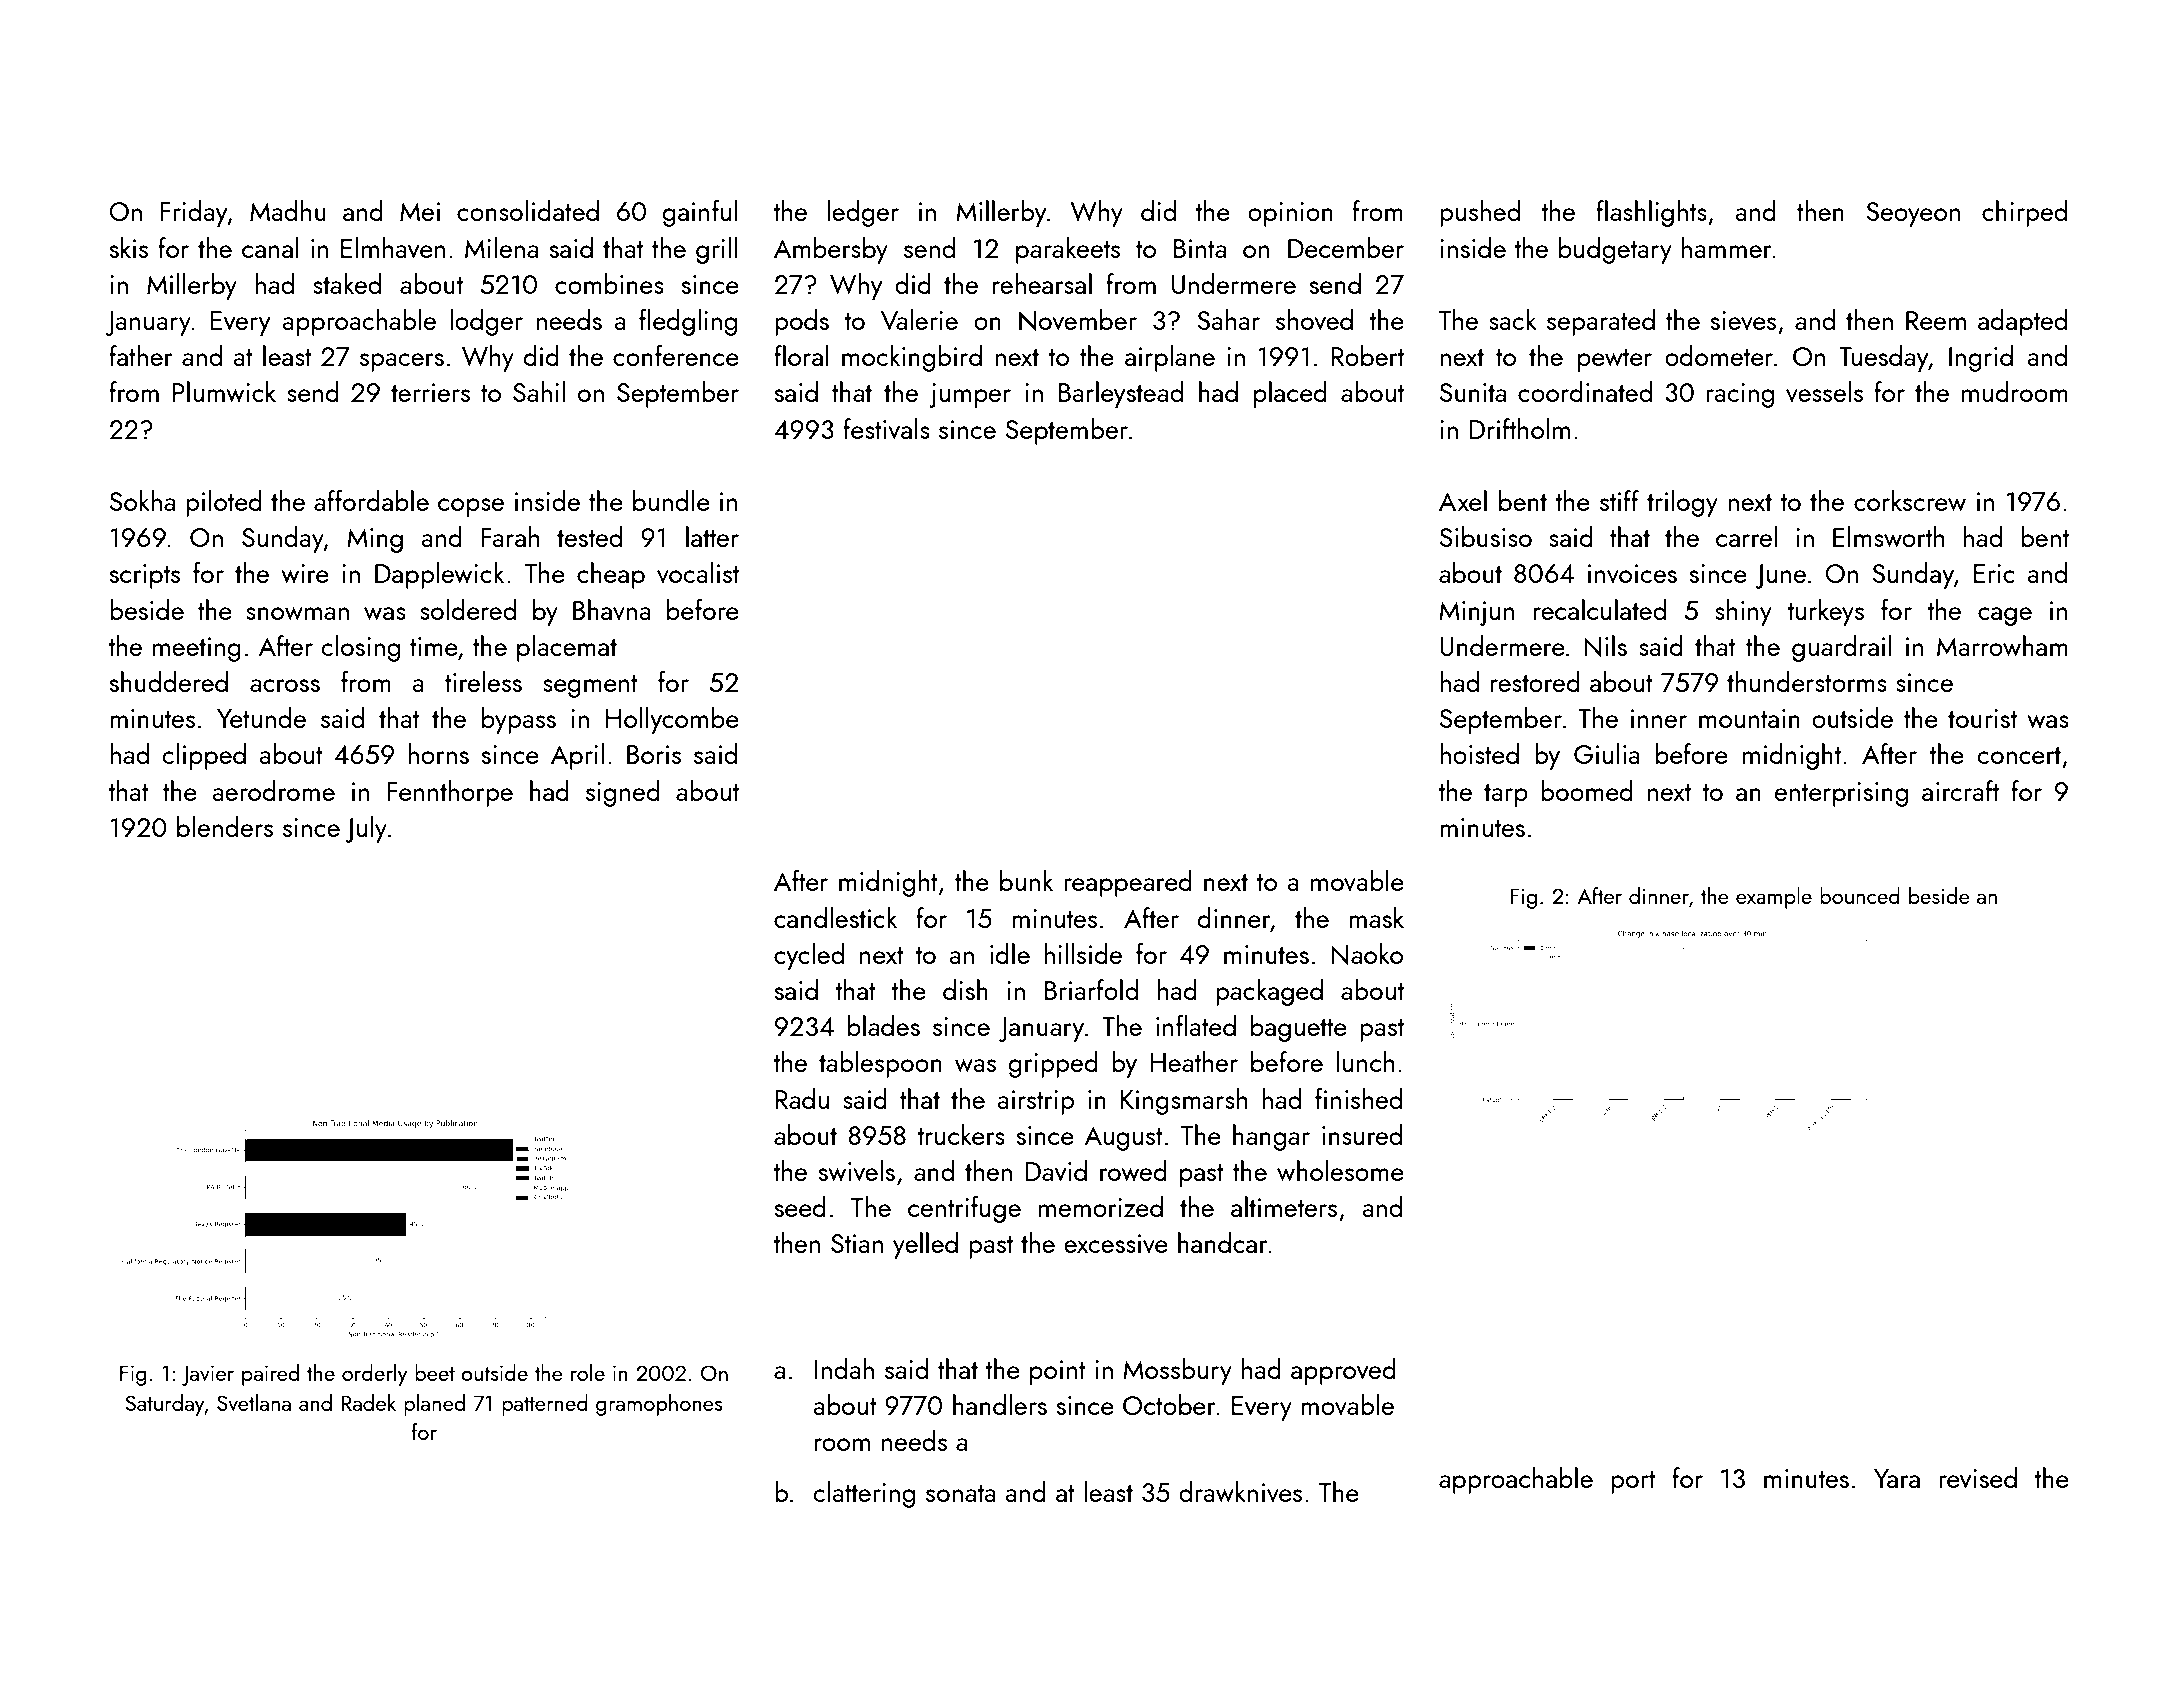 This page has height=1683, width=2178. Describe the element at coordinates (528, 210) in the page. I see `consolidated` at that location.
